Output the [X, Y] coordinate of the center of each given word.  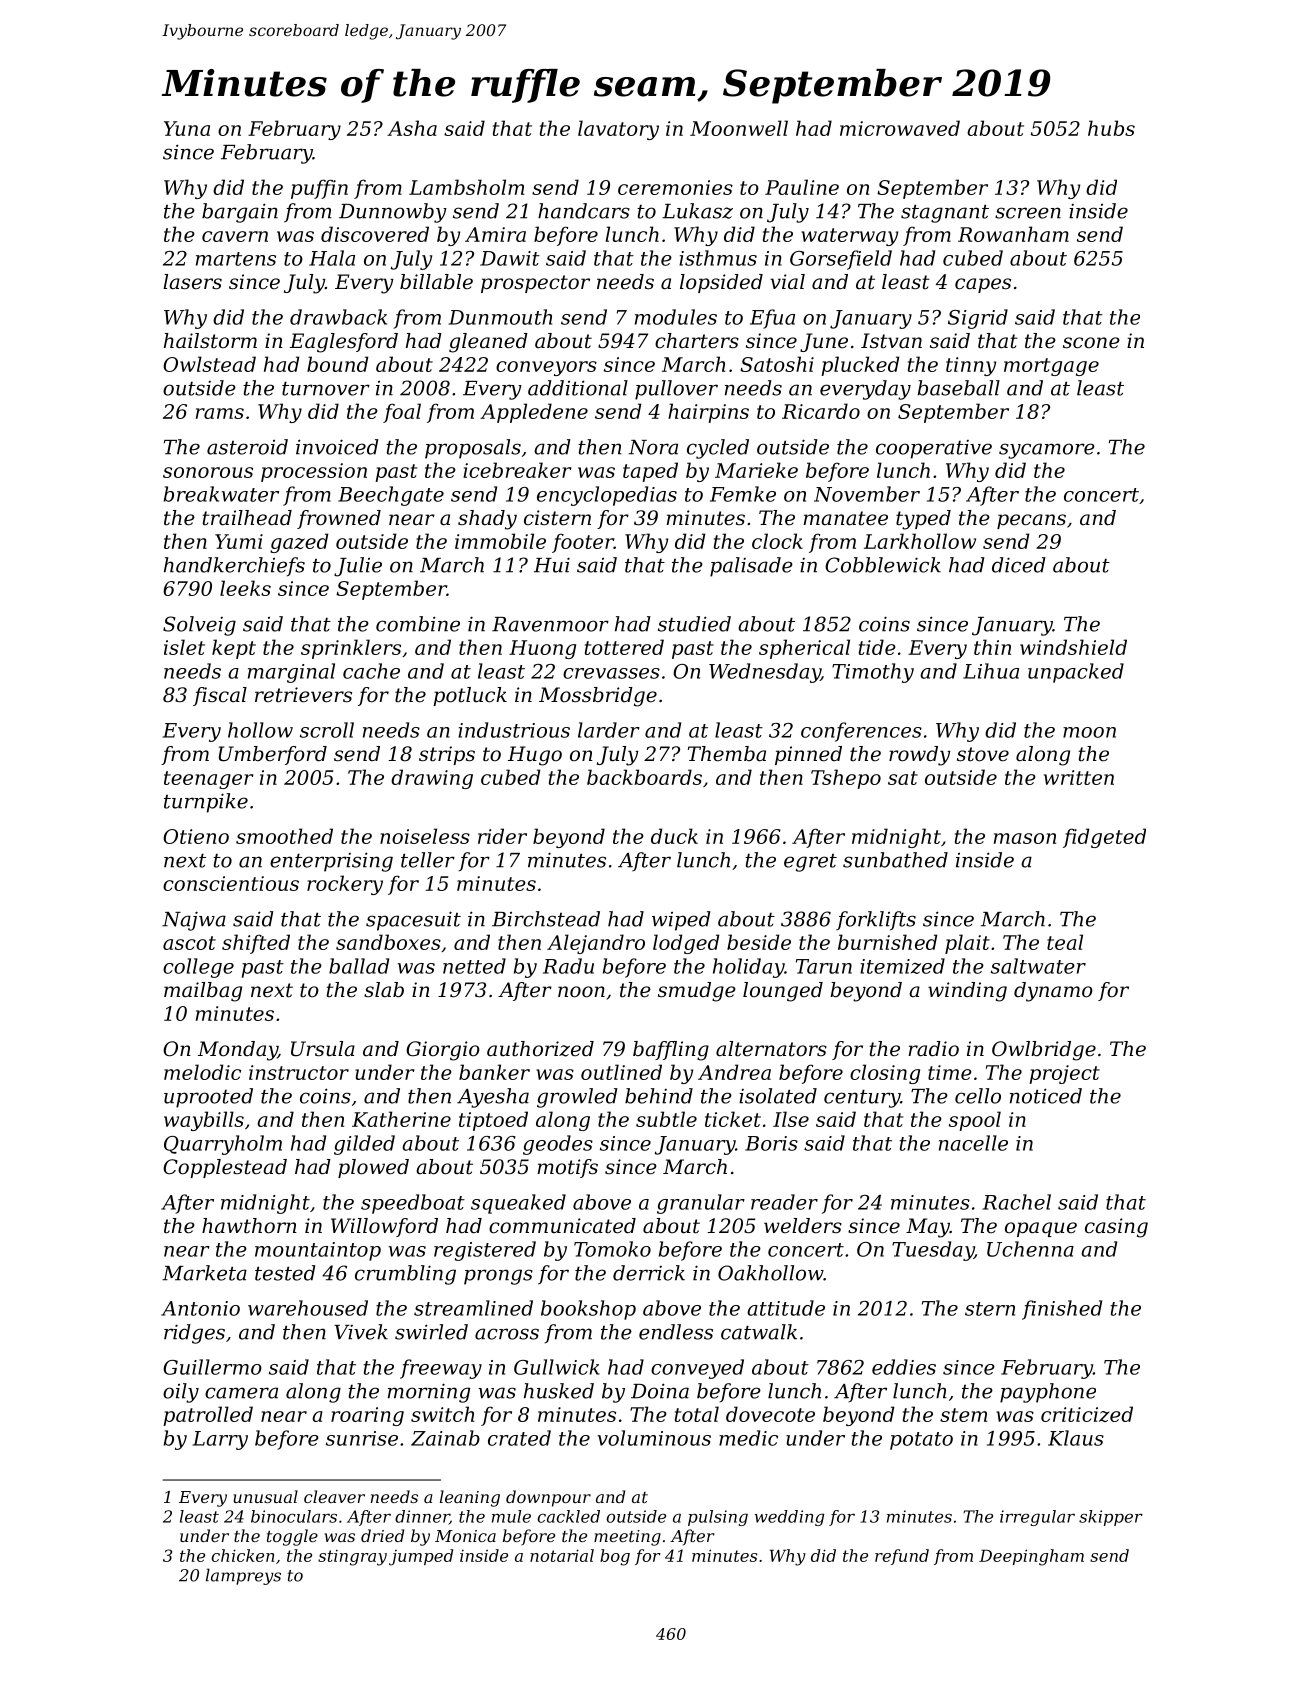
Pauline [802, 187]
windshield [1073, 647]
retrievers [303, 695]
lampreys [243, 1576]
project [1064, 1074]
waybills [204, 1121]
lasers [192, 282]
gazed [299, 543]
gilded [364, 1145]
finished [1062, 1310]
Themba [727, 754]
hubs [1111, 128]
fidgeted [1104, 838]
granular [701, 1204]
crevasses [611, 673]
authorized [540, 1049]
